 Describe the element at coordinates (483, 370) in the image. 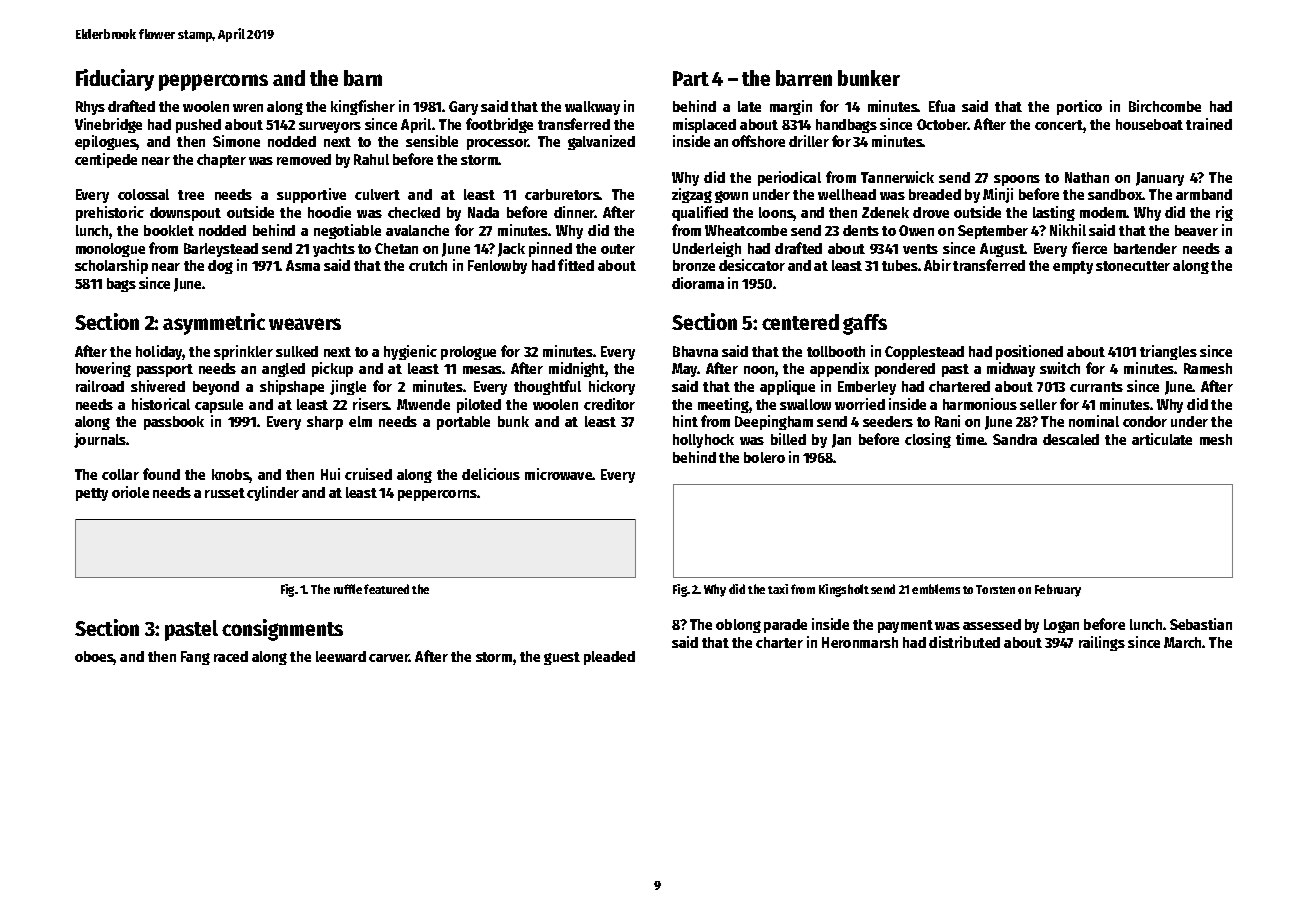

I see `mesas` at that location.
